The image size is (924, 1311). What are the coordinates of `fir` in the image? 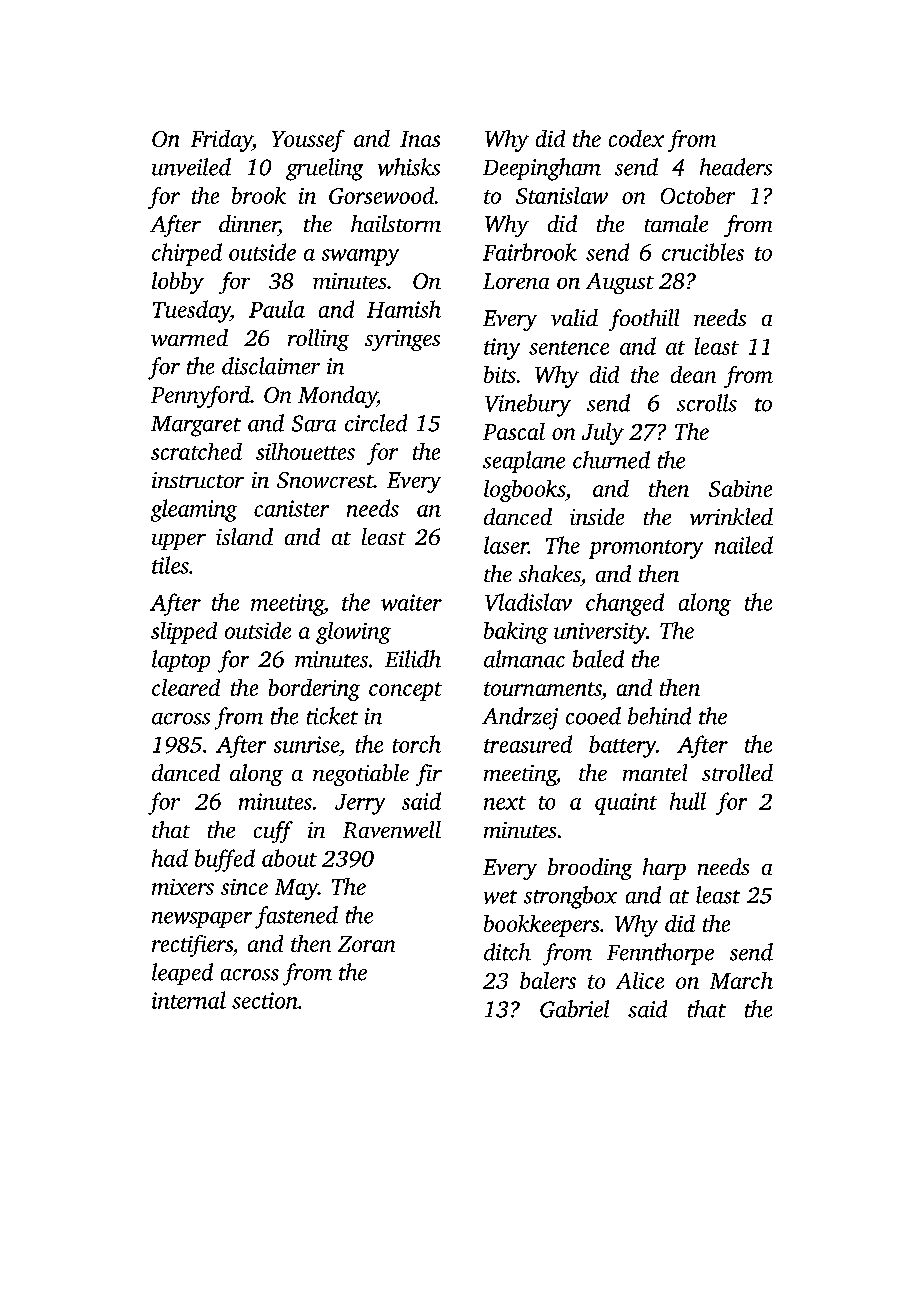 It's located at (429, 775).
